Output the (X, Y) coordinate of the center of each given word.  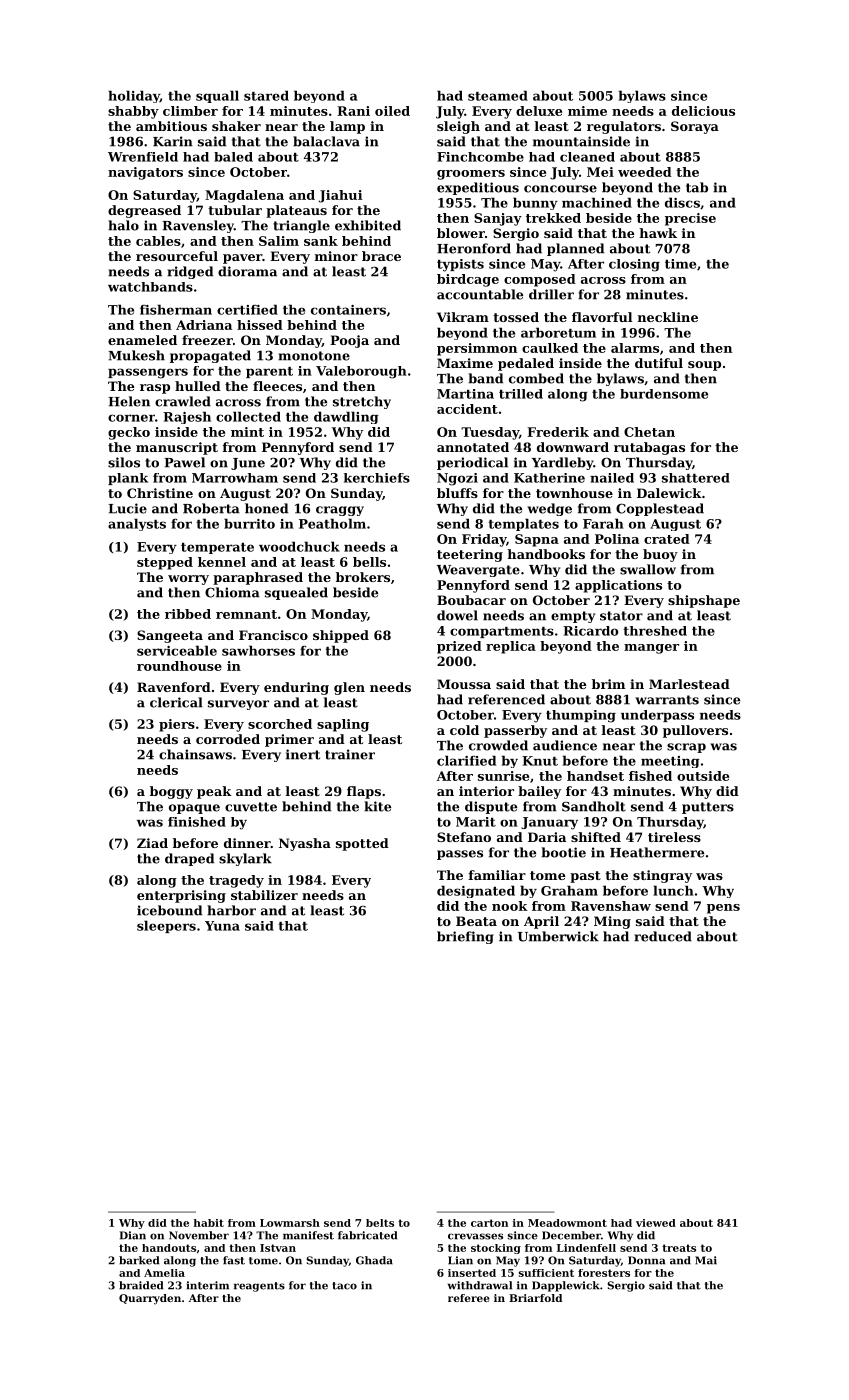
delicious (703, 111)
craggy (340, 511)
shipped (341, 636)
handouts (169, 1248)
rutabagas (649, 448)
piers (177, 725)
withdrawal (480, 1285)
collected (248, 416)
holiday (134, 96)
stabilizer (264, 895)
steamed (498, 95)
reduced (663, 936)
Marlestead (689, 684)
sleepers (166, 926)
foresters (604, 1273)
